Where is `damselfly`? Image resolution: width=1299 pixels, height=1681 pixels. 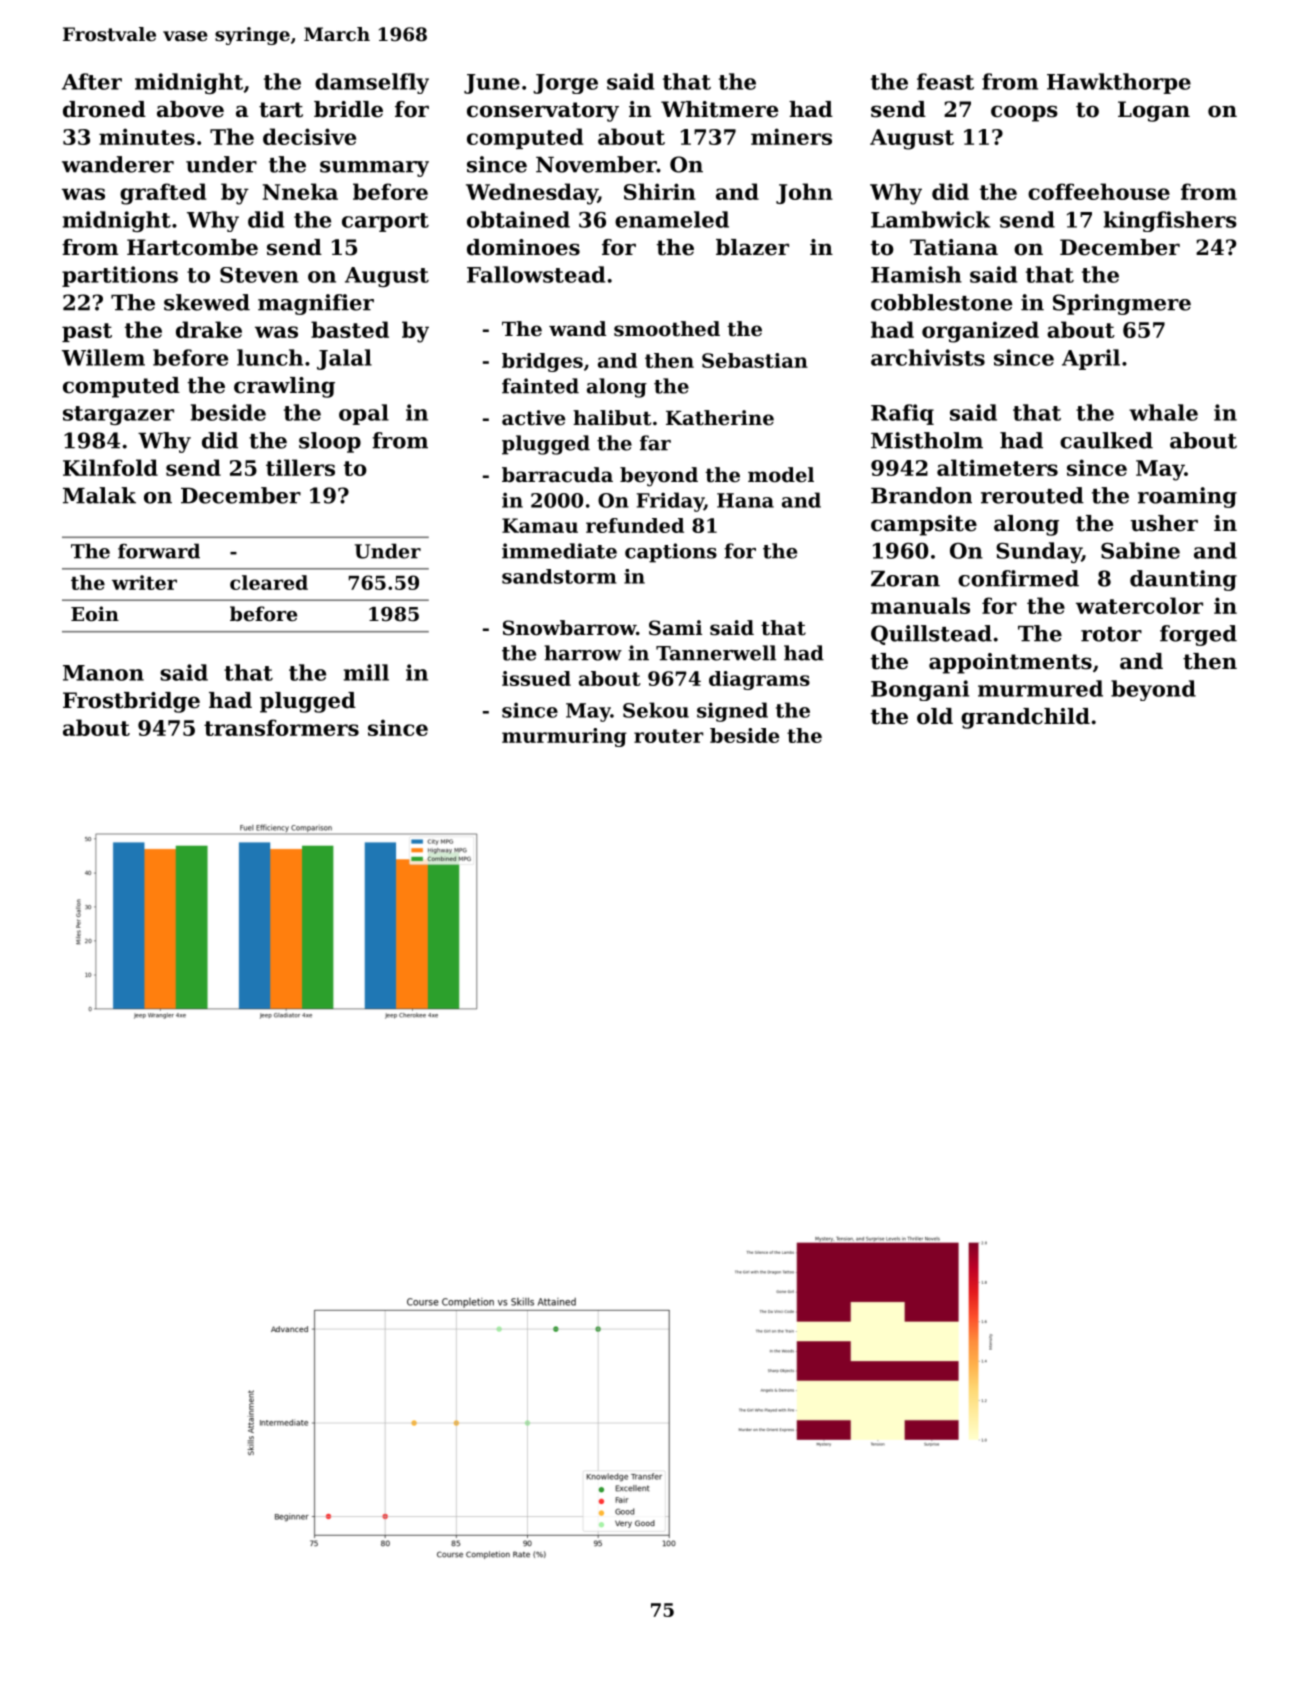
damselfly is located at coordinates (372, 83).
